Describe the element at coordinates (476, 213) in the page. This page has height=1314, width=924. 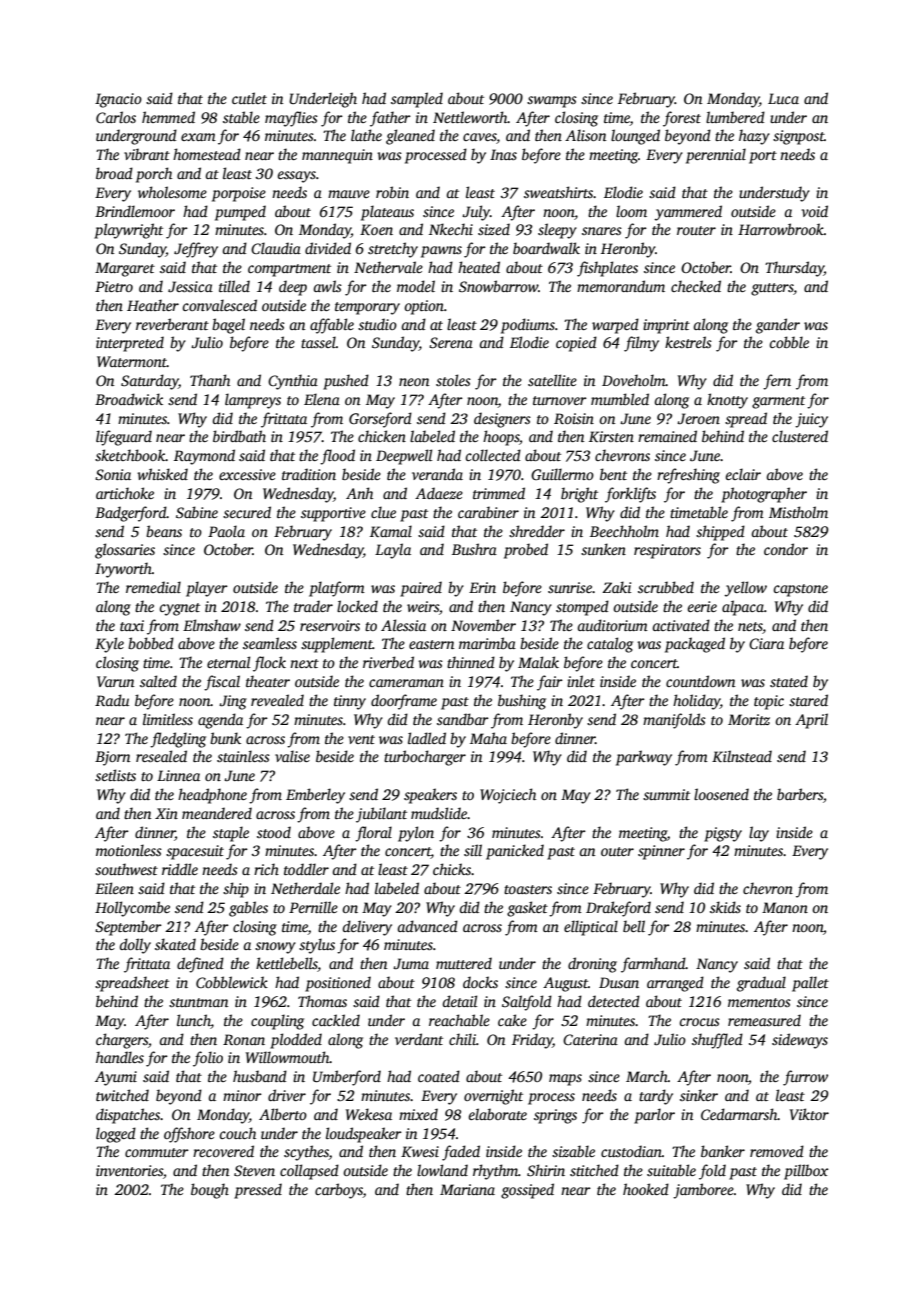
I see `July` at that location.
